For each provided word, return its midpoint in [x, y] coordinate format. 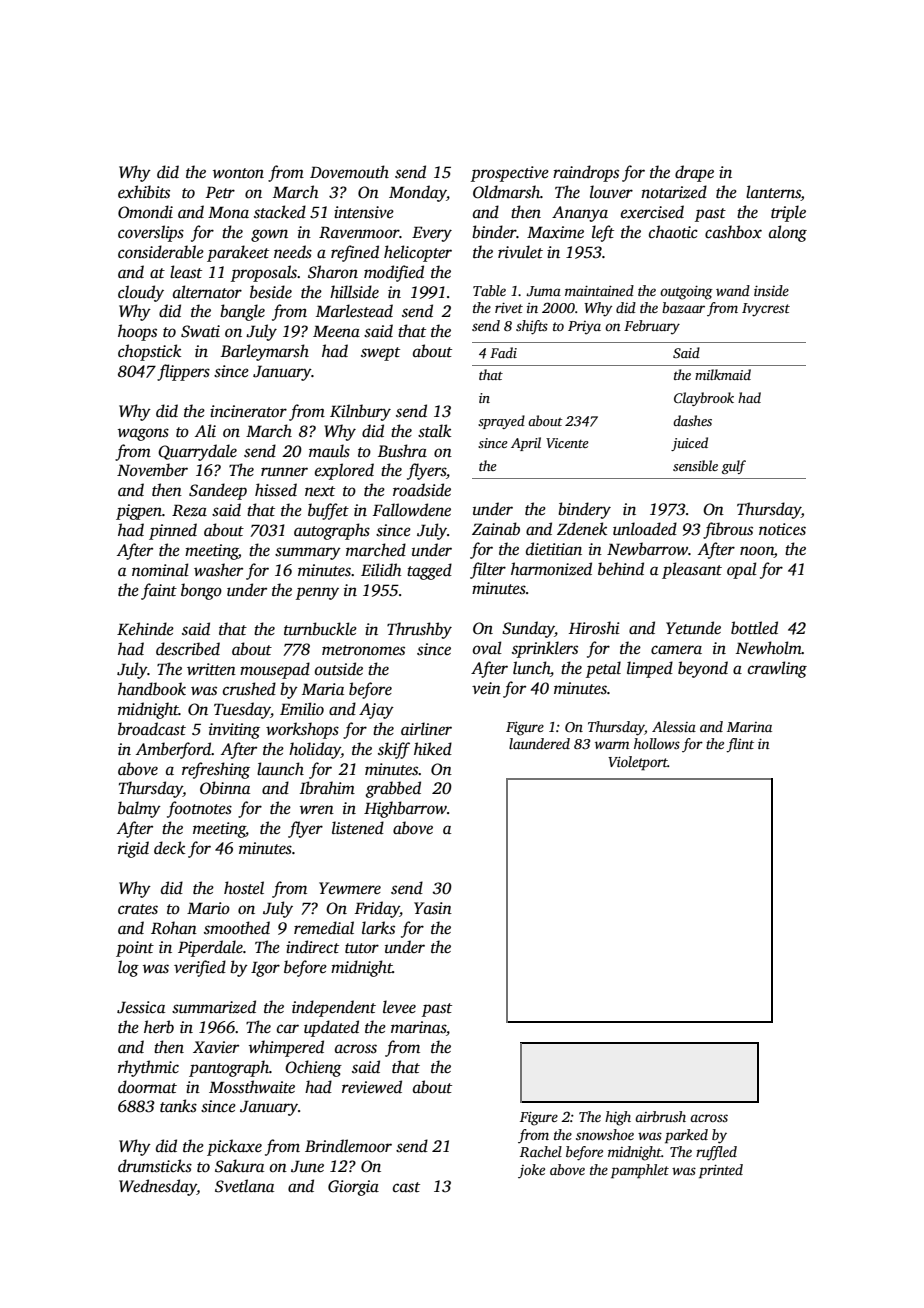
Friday [377, 909]
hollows [657, 743]
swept [380, 354]
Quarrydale [197, 452]
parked [686, 1136]
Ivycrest [766, 310]
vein [486, 688]
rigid [133, 849]
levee [399, 1007]
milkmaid [723, 374]
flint [740, 745]
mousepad [275, 670]
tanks [178, 1106]
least [186, 272]
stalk [434, 431]
